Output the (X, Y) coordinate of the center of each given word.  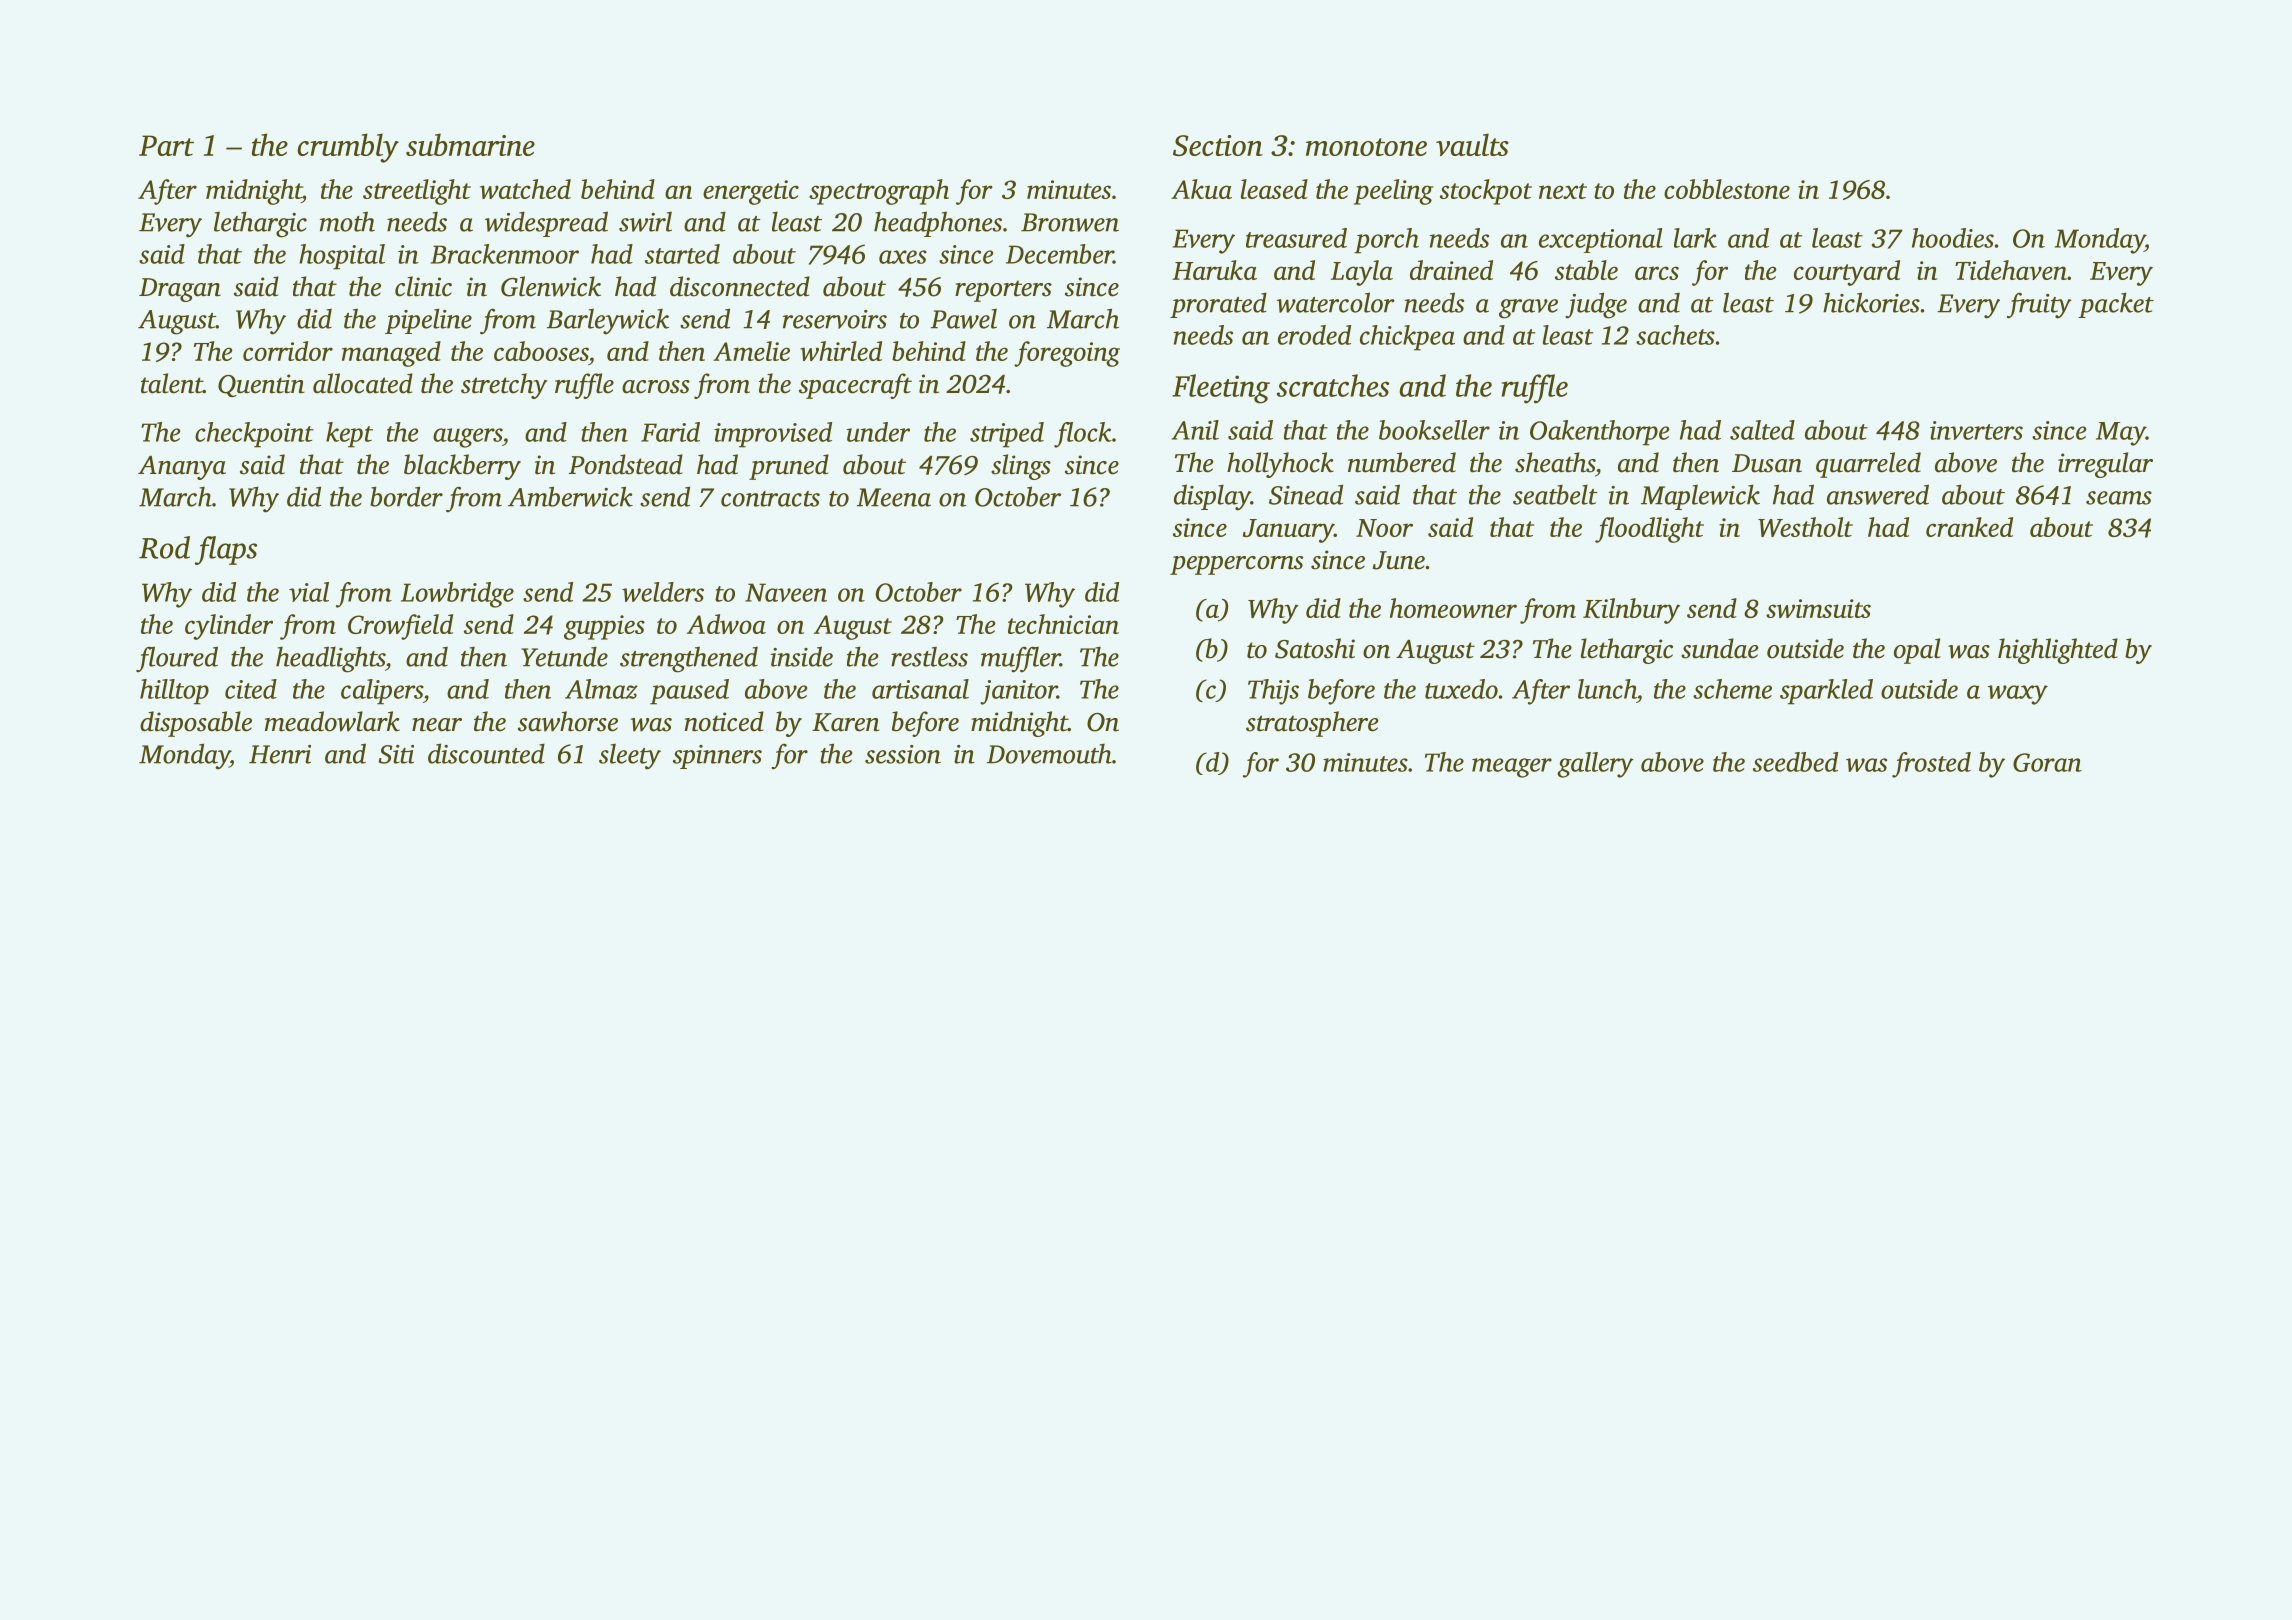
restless (929, 657)
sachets (1675, 335)
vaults (1472, 144)
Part (166, 145)
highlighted (2058, 651)
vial (309, 592)
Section (1218, 145)
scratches (1333, 385)
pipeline (428, 321)
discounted (486, 753)
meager (1512, 768)
